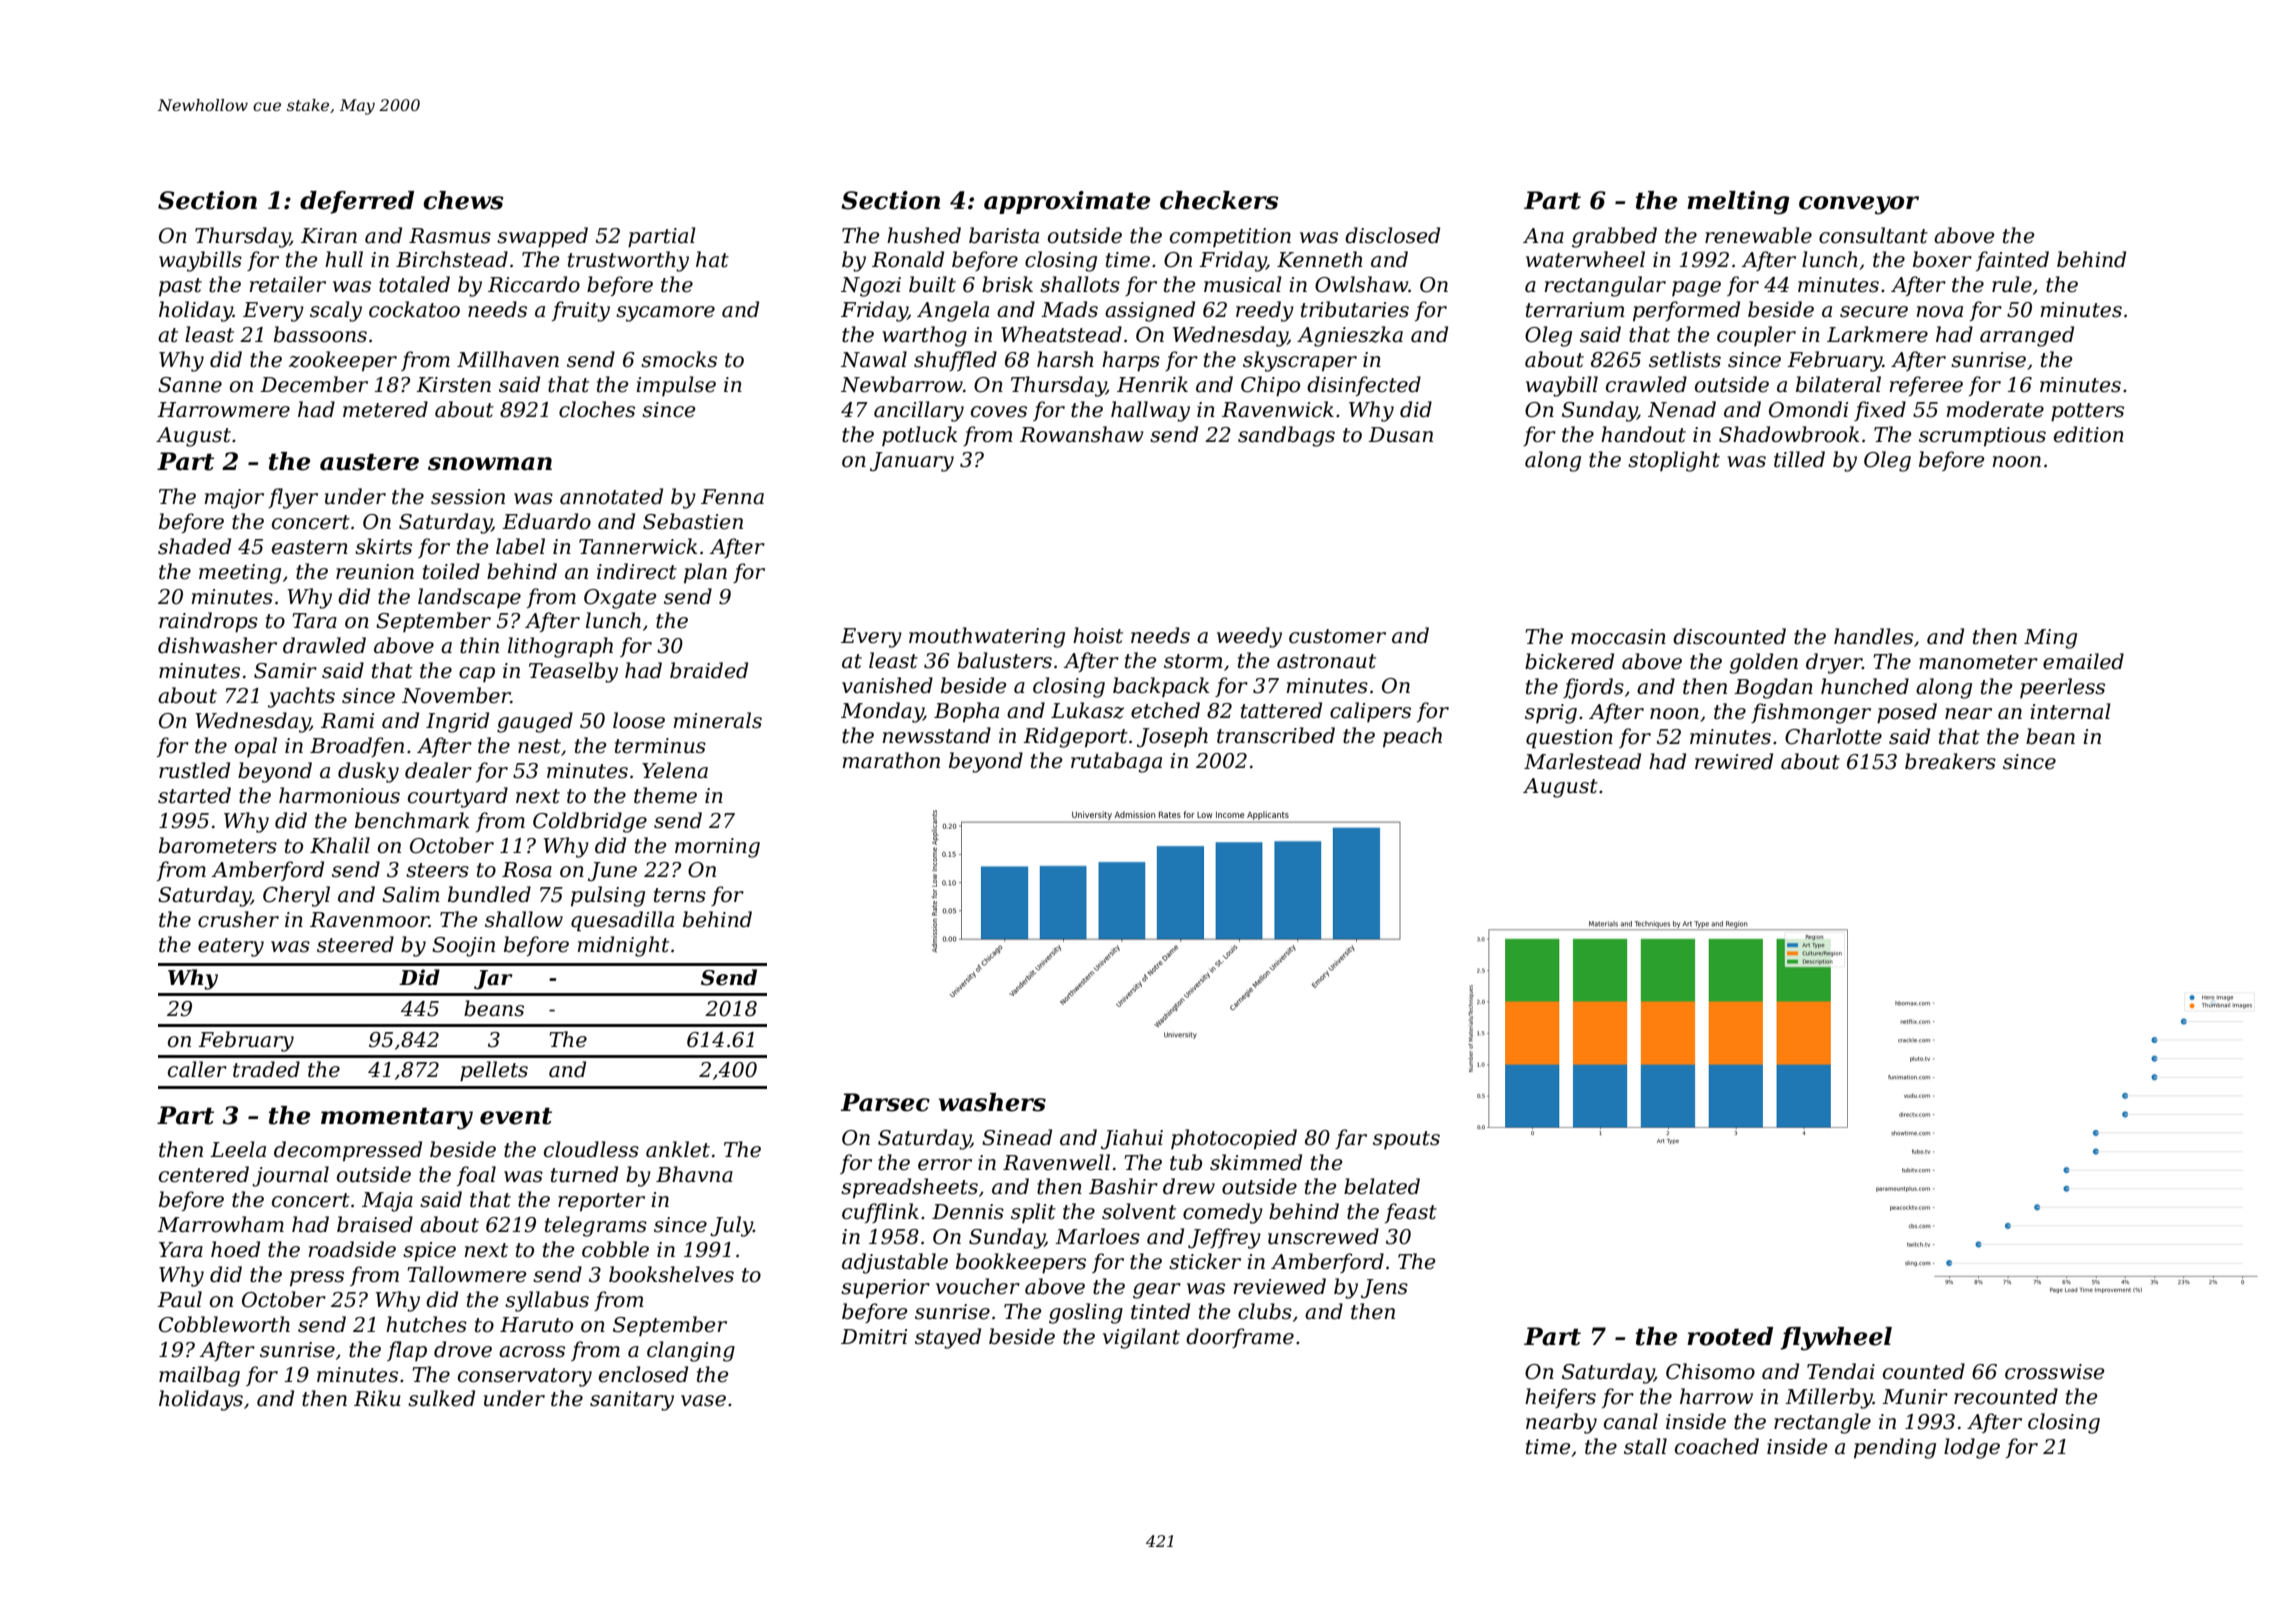  I want to click on rustled, so click(194, 770).
